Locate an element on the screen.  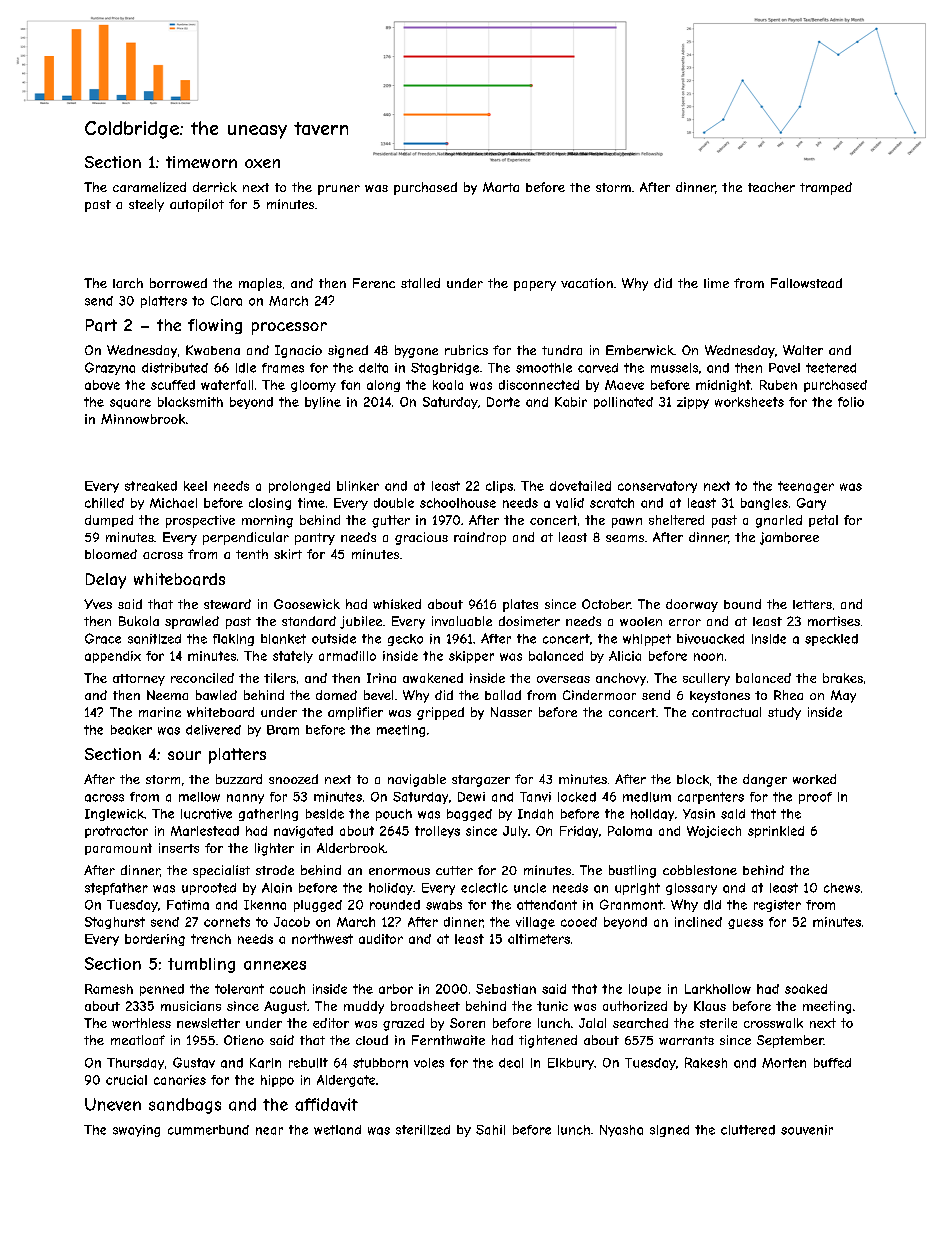
bound is located at coordinates (742, 604).
